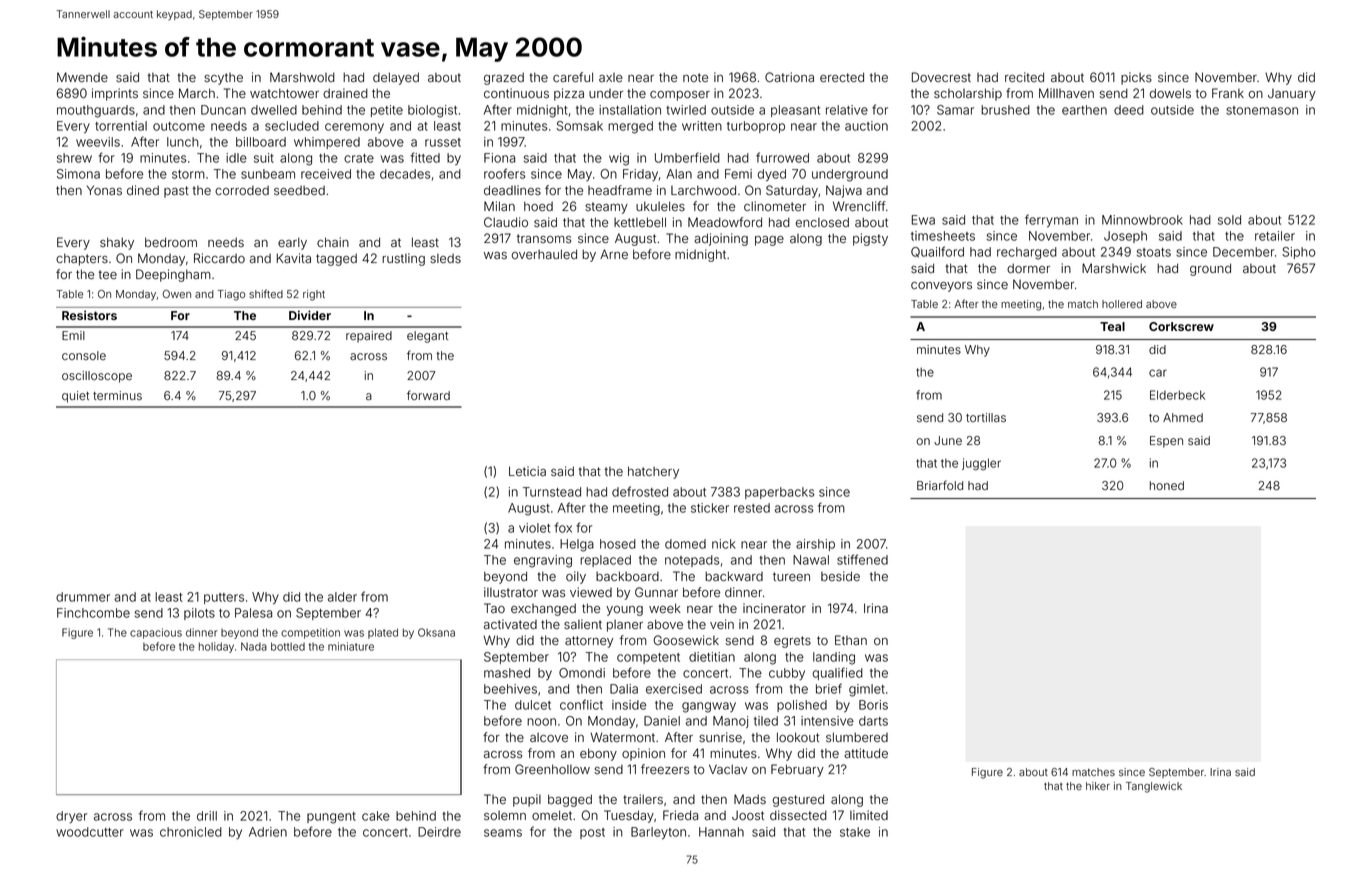 The height and width of the document is (887, 1372). I want to click on stiffened, so click(862, 559).
